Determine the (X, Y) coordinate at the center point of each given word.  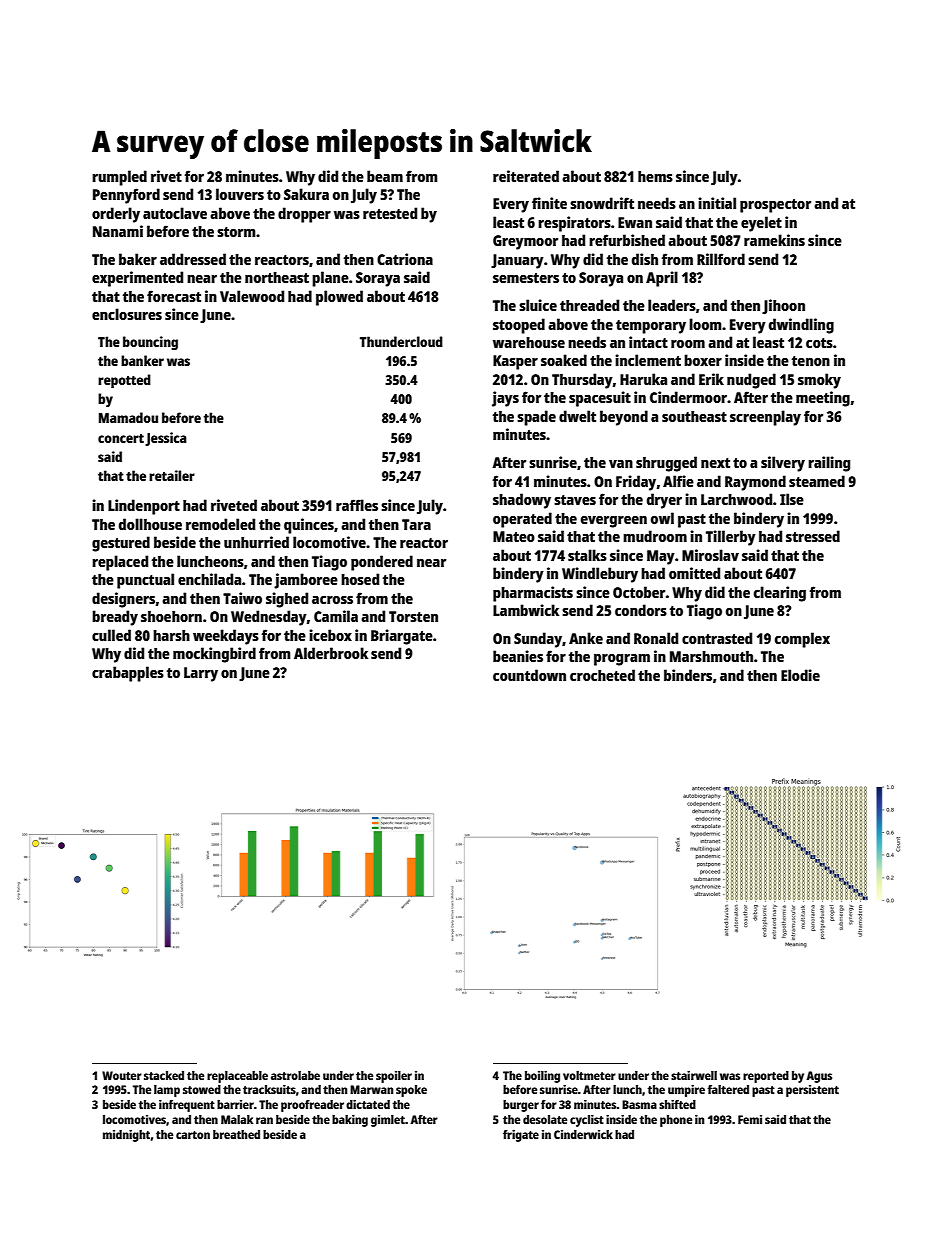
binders (688, 675)
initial (717, 203)
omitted (694, 573)
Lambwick (526, 610)
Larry (201, 674)
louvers (240, 194)
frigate (521, 1136)
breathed (236, 1134)
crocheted (602, 675)
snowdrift (602, 203)
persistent (812, 1091)
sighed (287, 600)
